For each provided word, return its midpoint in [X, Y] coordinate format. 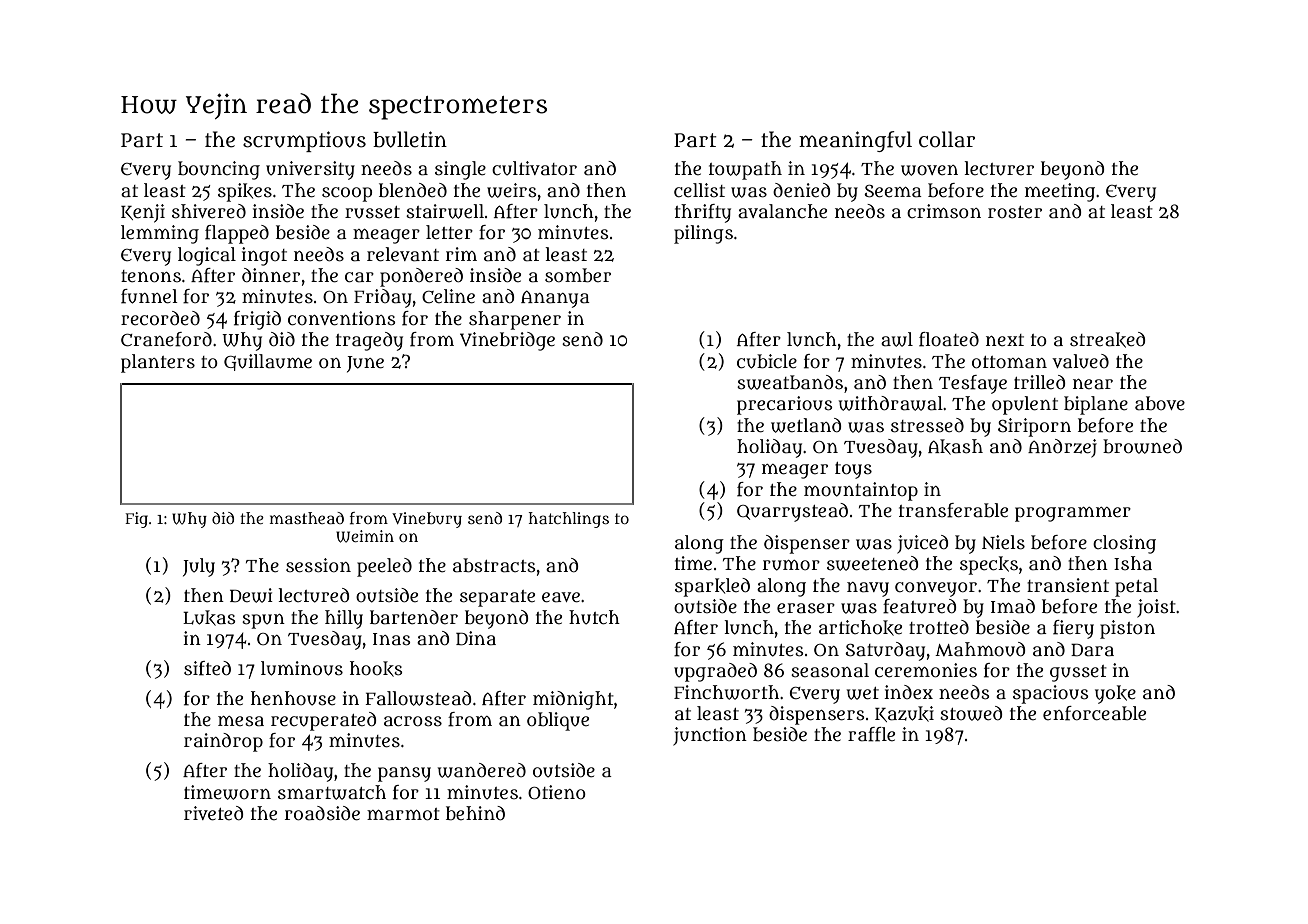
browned [1142, 446]
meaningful [855, 141]
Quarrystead [792, 512]
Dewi [251, 595]
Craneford [166, 339]
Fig [136, 520]
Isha [1133, 563]
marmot [403, 814]
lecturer [999, 168]
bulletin [410, 139]
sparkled [712, 587]
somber [578, 275]
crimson [944, 211]
